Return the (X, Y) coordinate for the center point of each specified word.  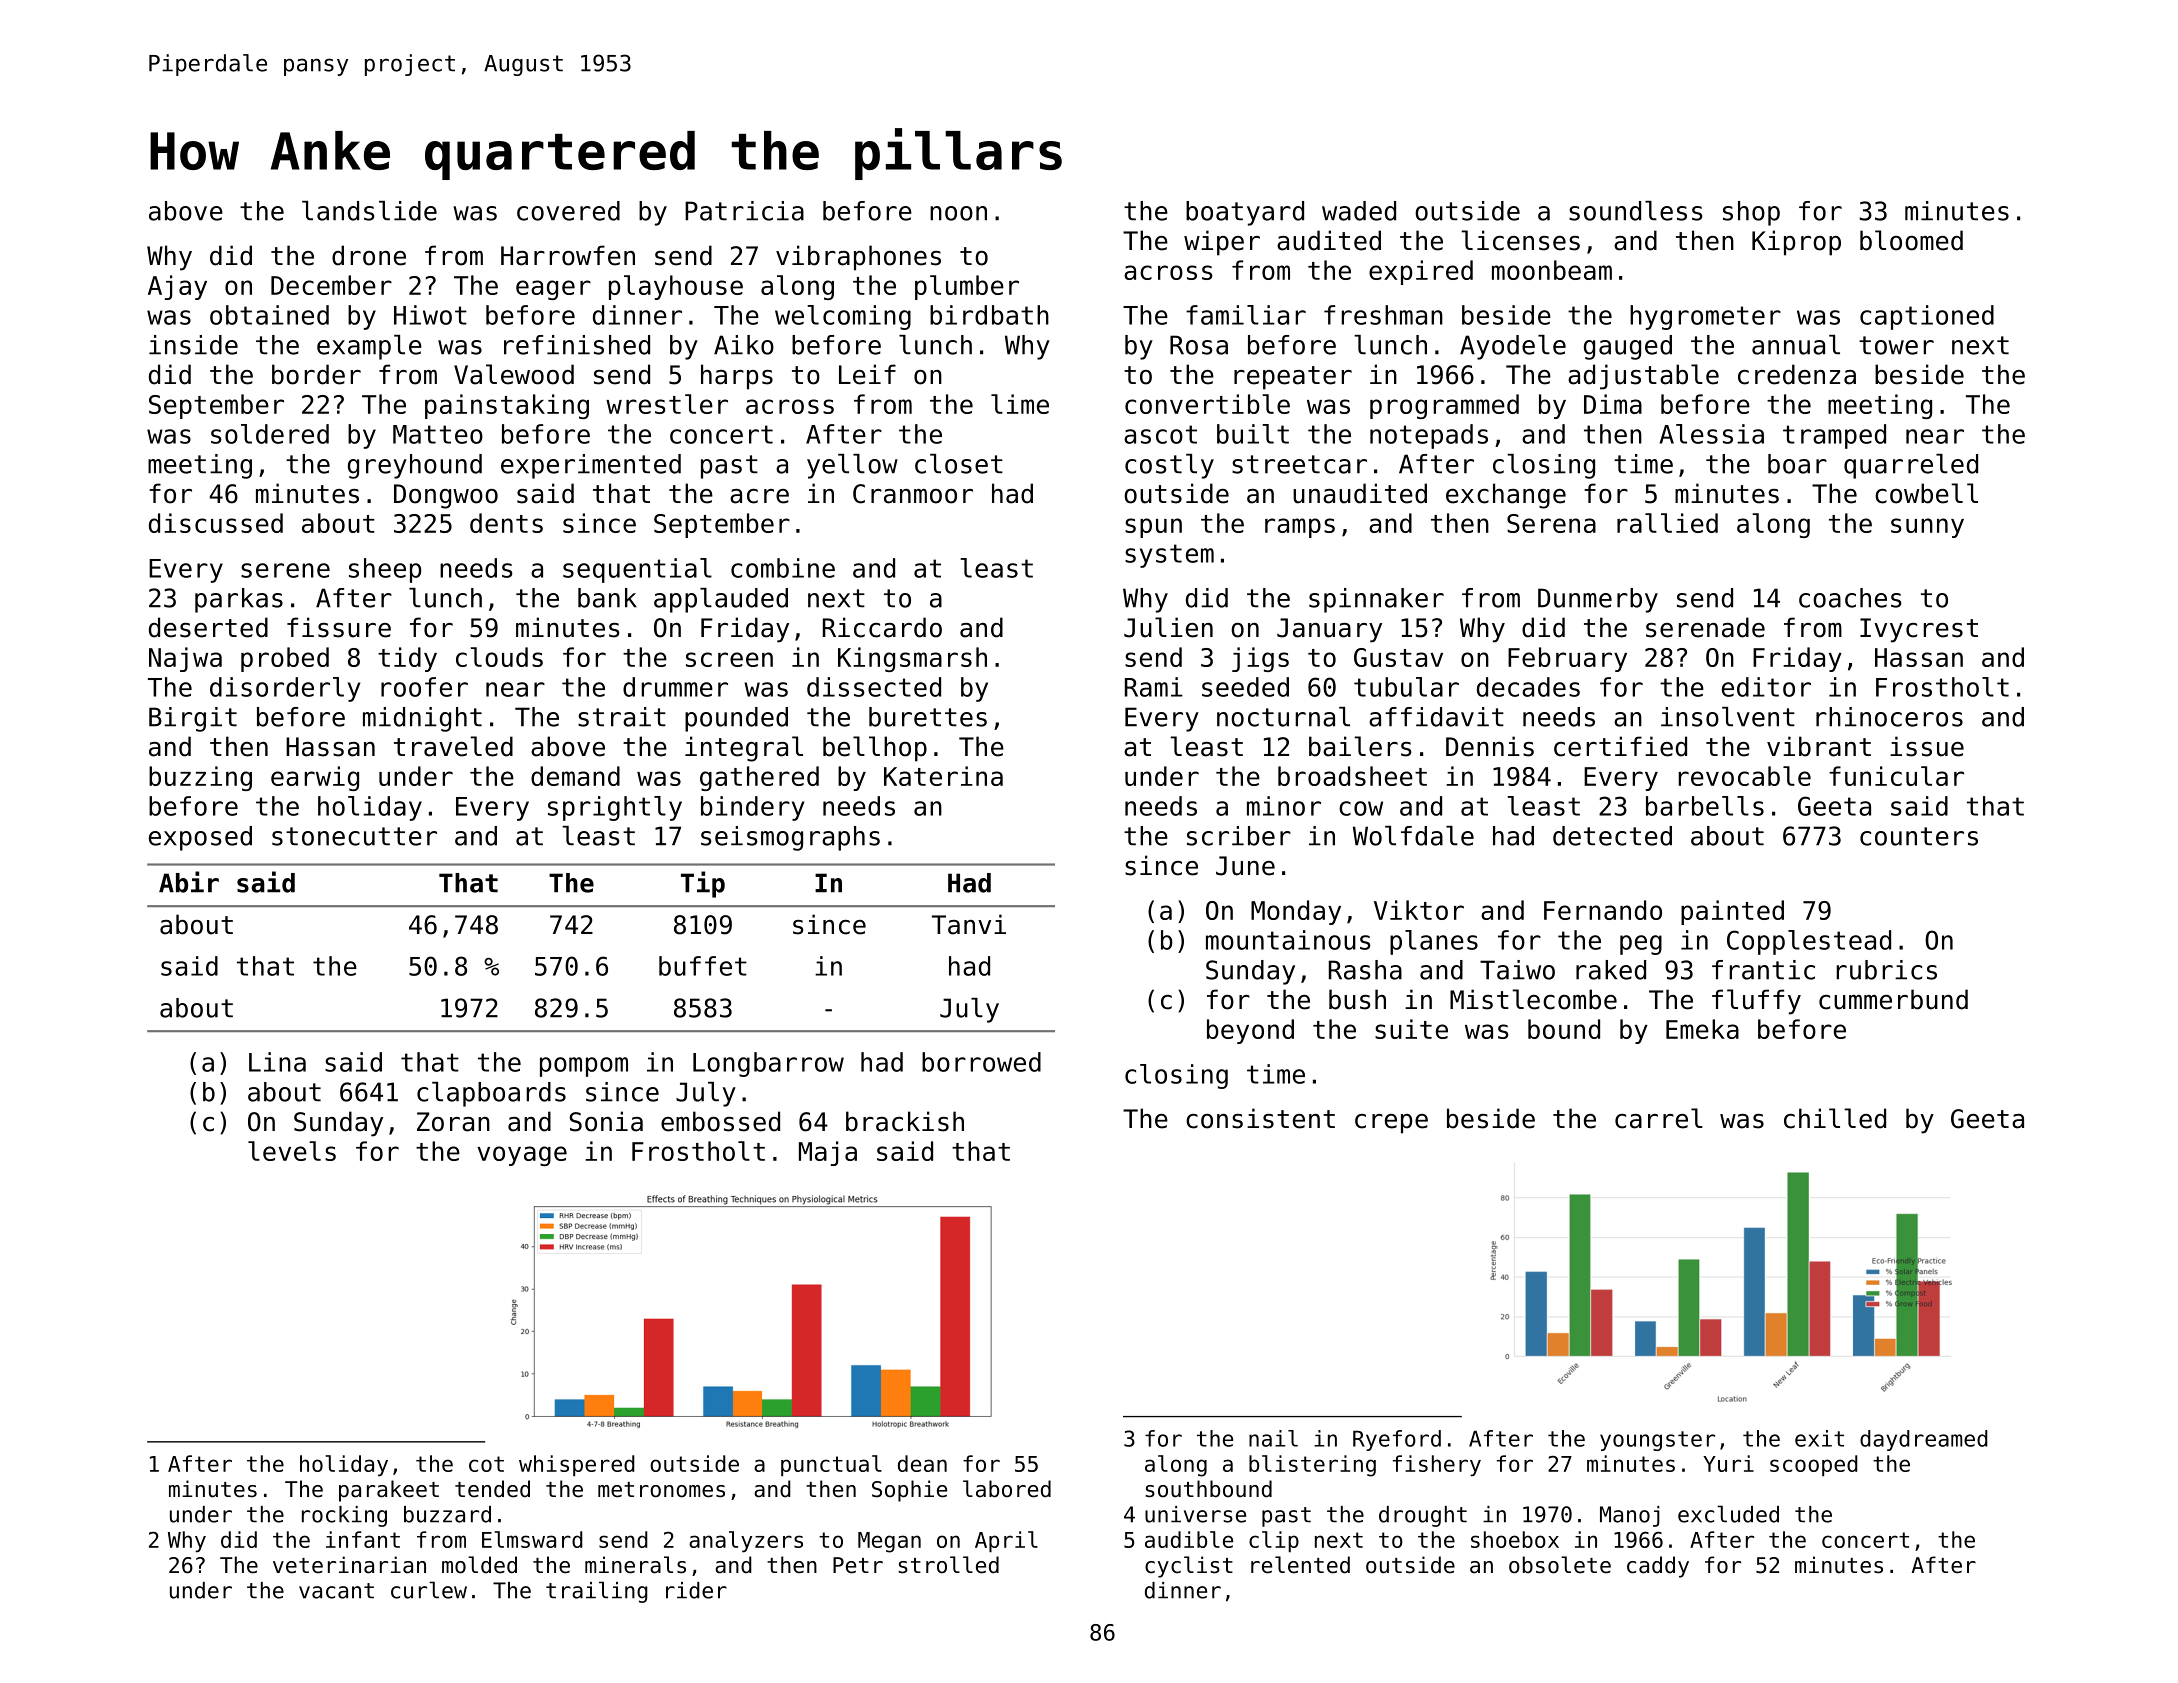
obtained (269, 315)
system (1169, 556)
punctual (831, 1466)
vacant (336, 1591)
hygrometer (1705, 317)
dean (922, 1463)
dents (506, 523)
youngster (1657, 1441)
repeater (1293, 378)
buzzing (200, 778)
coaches (1850, 598)
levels (292, 1151)
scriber (1239, 836)
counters (1919, 836)
